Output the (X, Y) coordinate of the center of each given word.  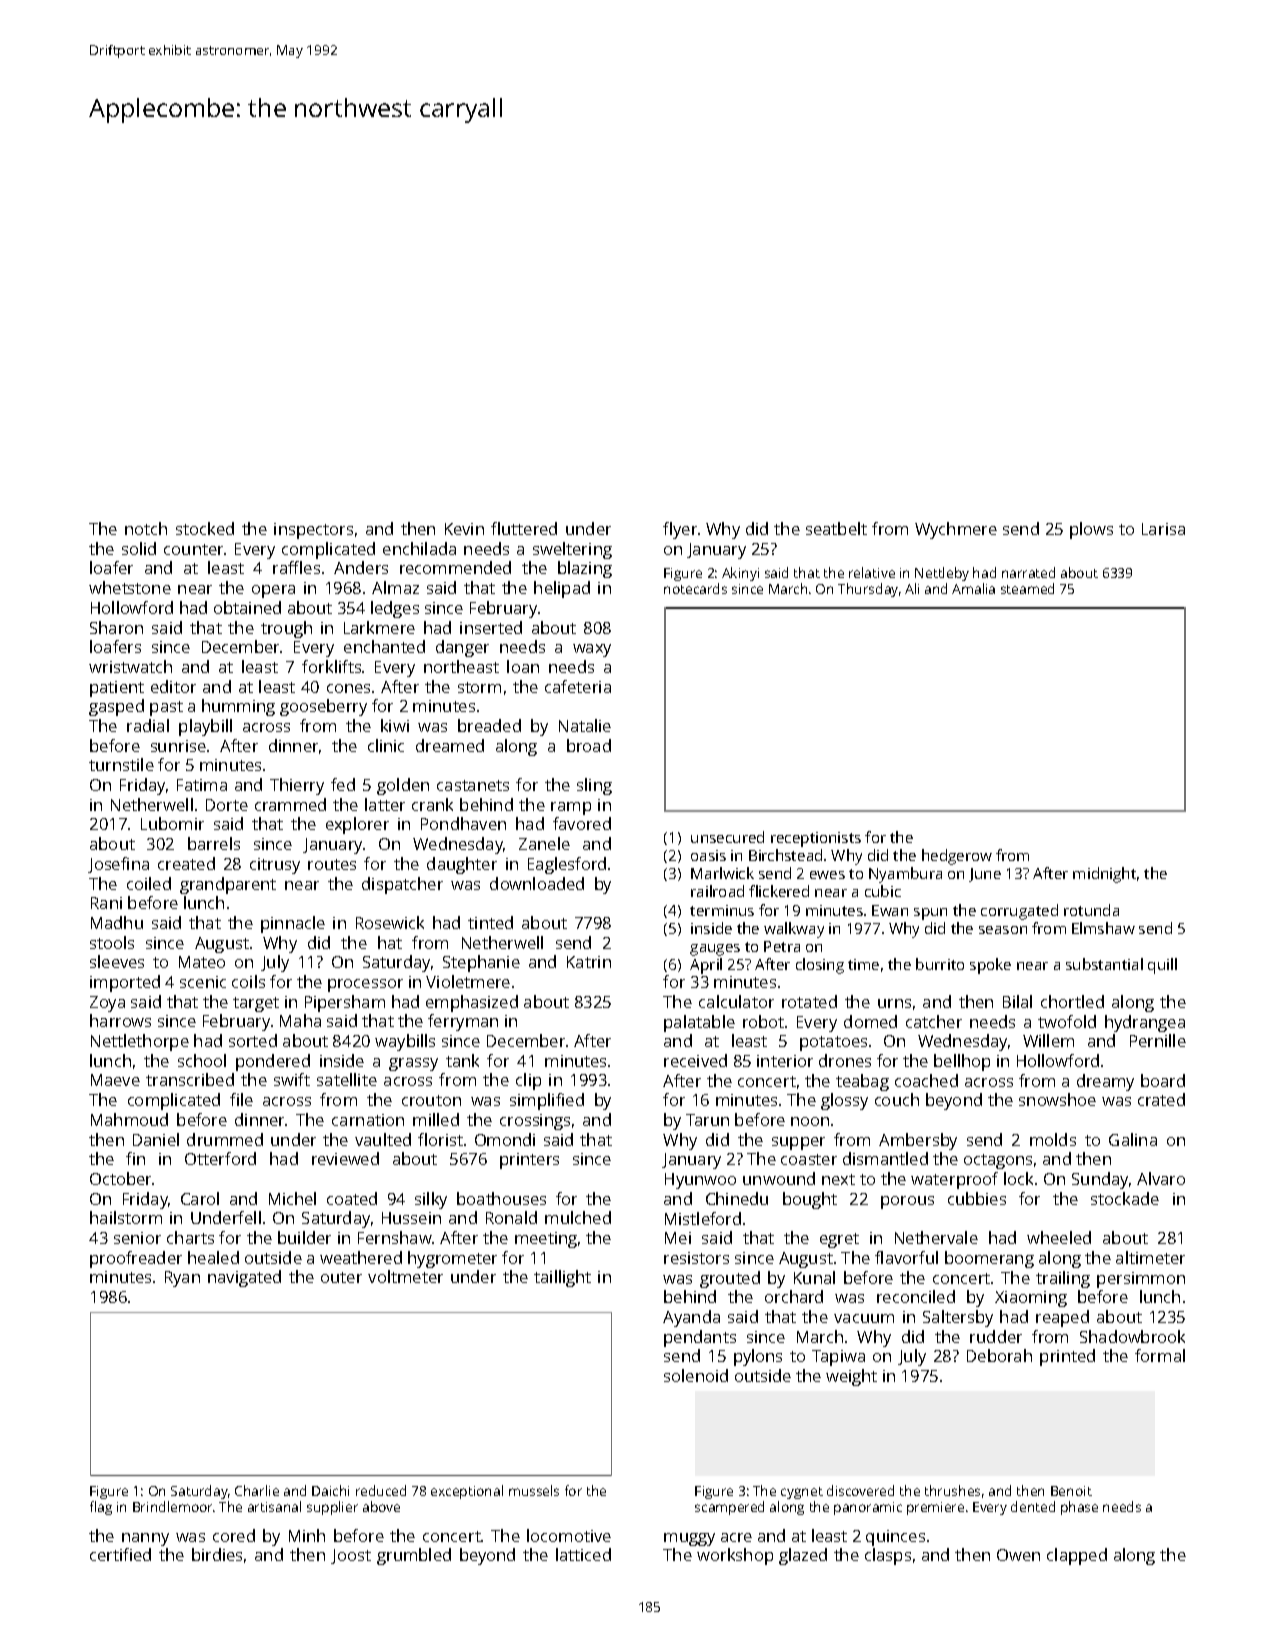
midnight (1104, 875)
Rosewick (390, 922)
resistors (696, 1258)
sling (594, 786)
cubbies (977, 1198)
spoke (990, 966)
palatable (699, 1023)
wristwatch (130, 666)
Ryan (182, 1279)
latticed (583, 1554)
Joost (351, 1556)
